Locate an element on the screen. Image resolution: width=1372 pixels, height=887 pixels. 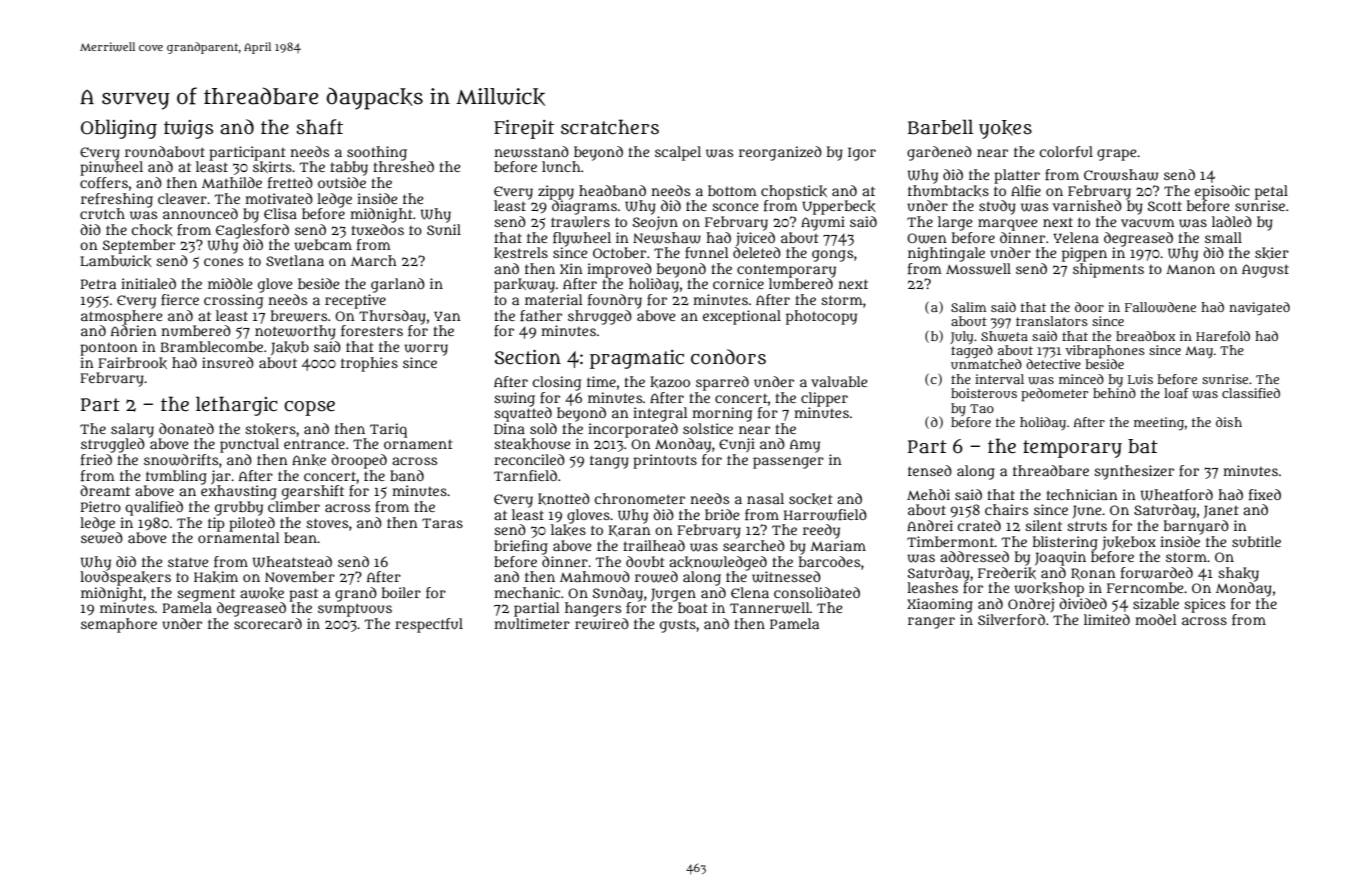
crutch is located at coordinates (102, 213).
